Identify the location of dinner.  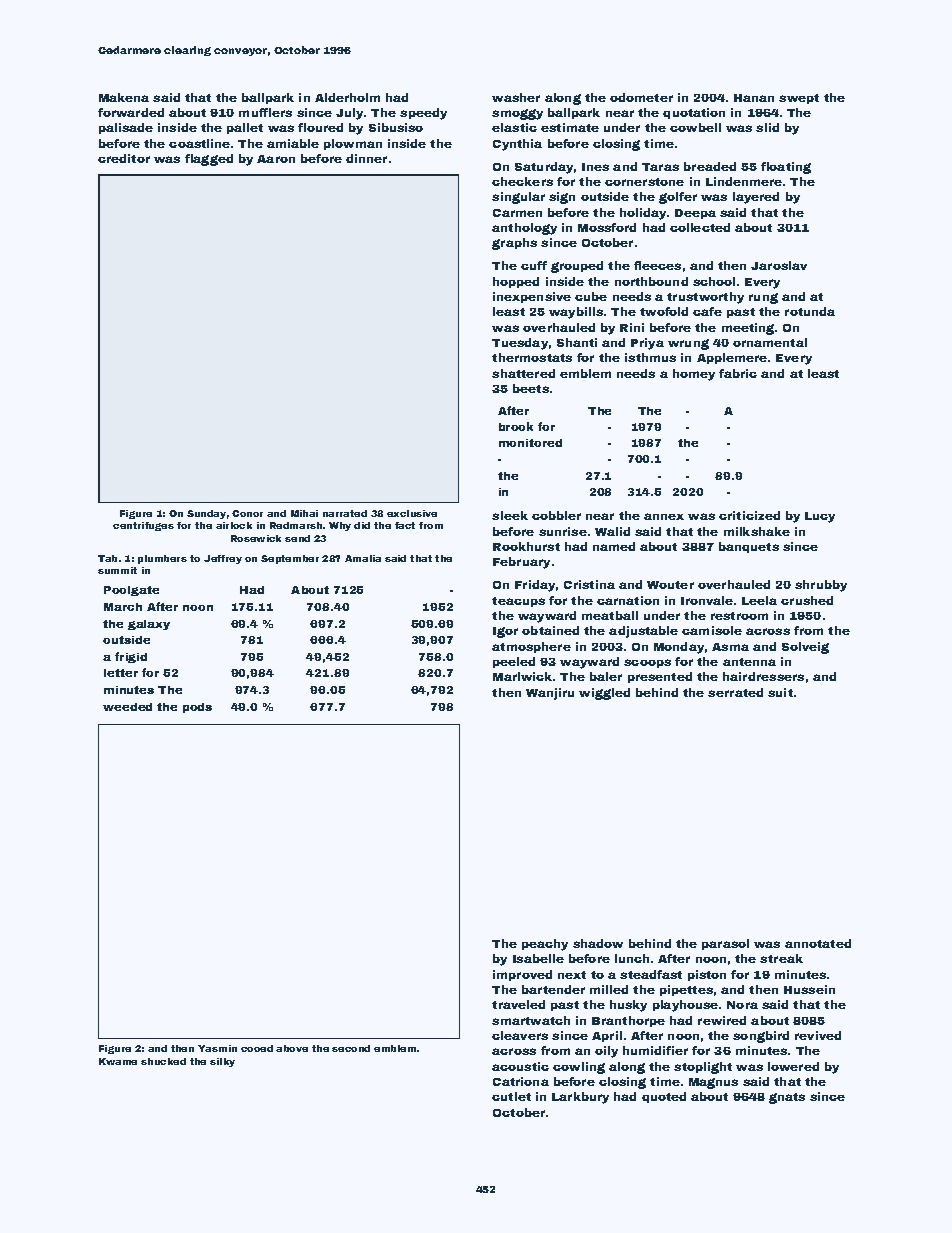
(366, 158).
